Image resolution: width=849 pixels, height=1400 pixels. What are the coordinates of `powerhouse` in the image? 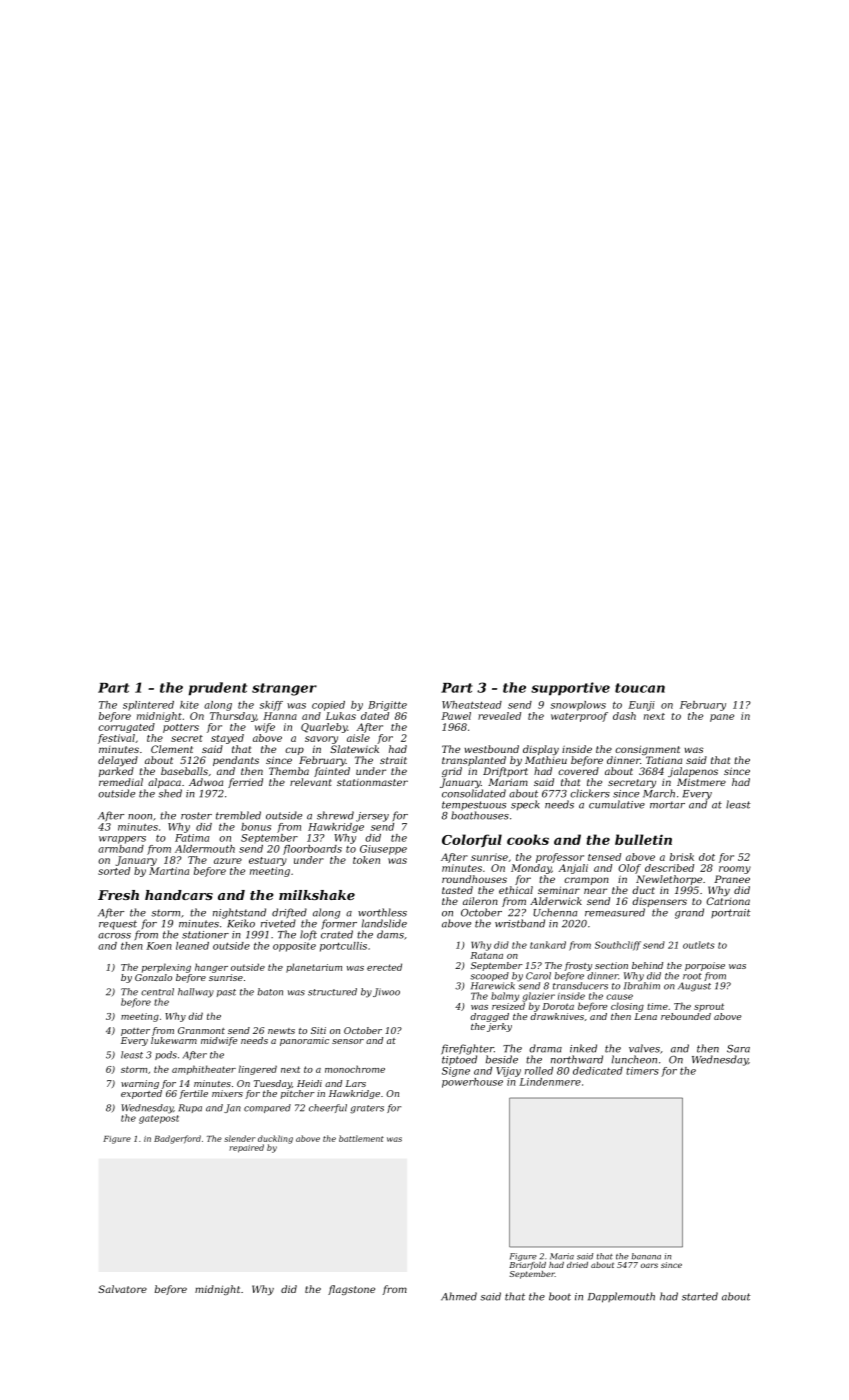 It's located at (472, 1083).
